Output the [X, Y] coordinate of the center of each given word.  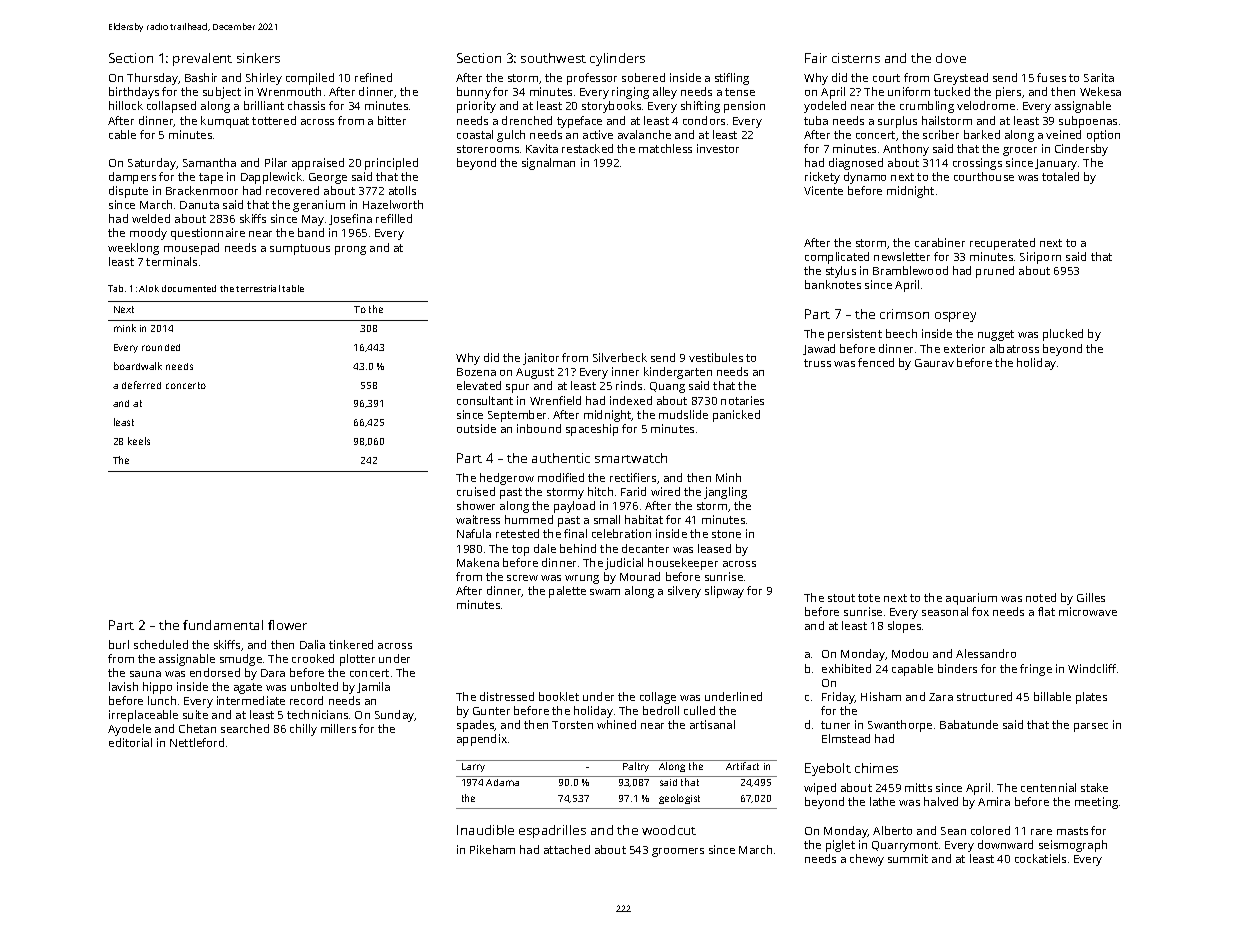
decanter [645, 548]
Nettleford [197, 742]
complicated [837, 258]
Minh [728, 477]
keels [139, 441]
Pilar [276, 162]
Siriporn [1040, 258]
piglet [840, 846]
